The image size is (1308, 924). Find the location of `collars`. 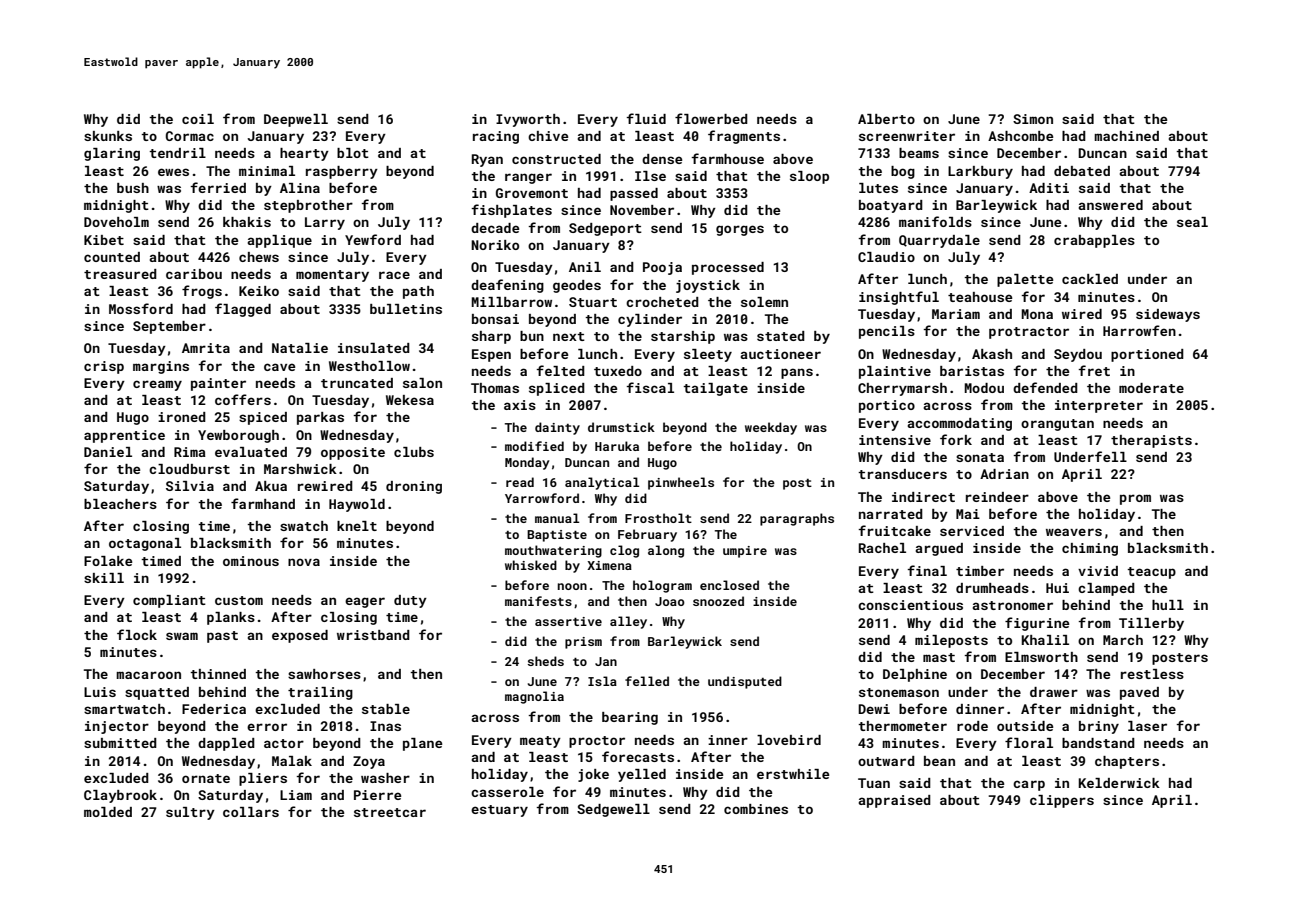

collars is located at coordinates (251, 812).
